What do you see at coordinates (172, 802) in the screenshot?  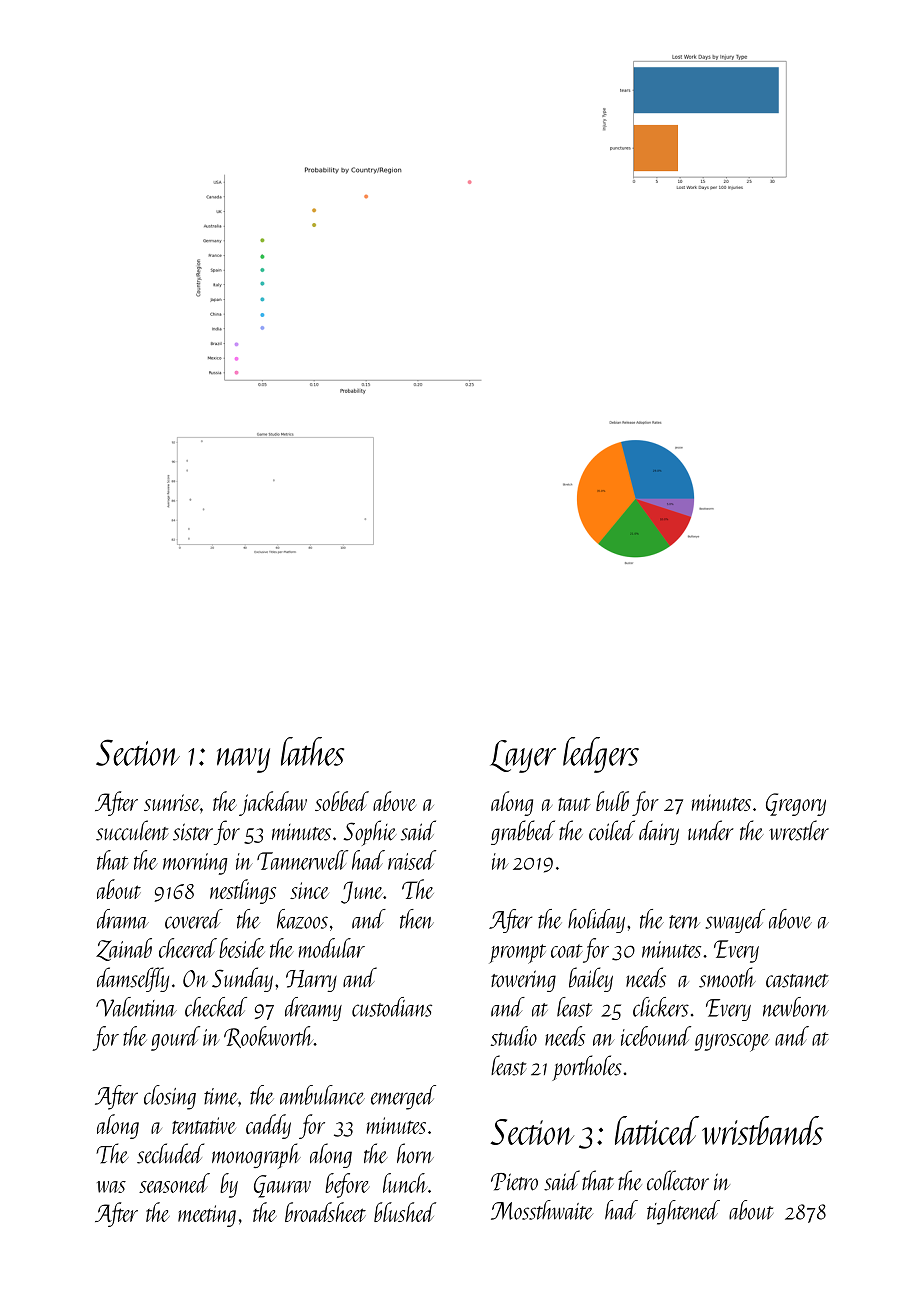 I see `sunrise` at bounding box center [172, 802].
